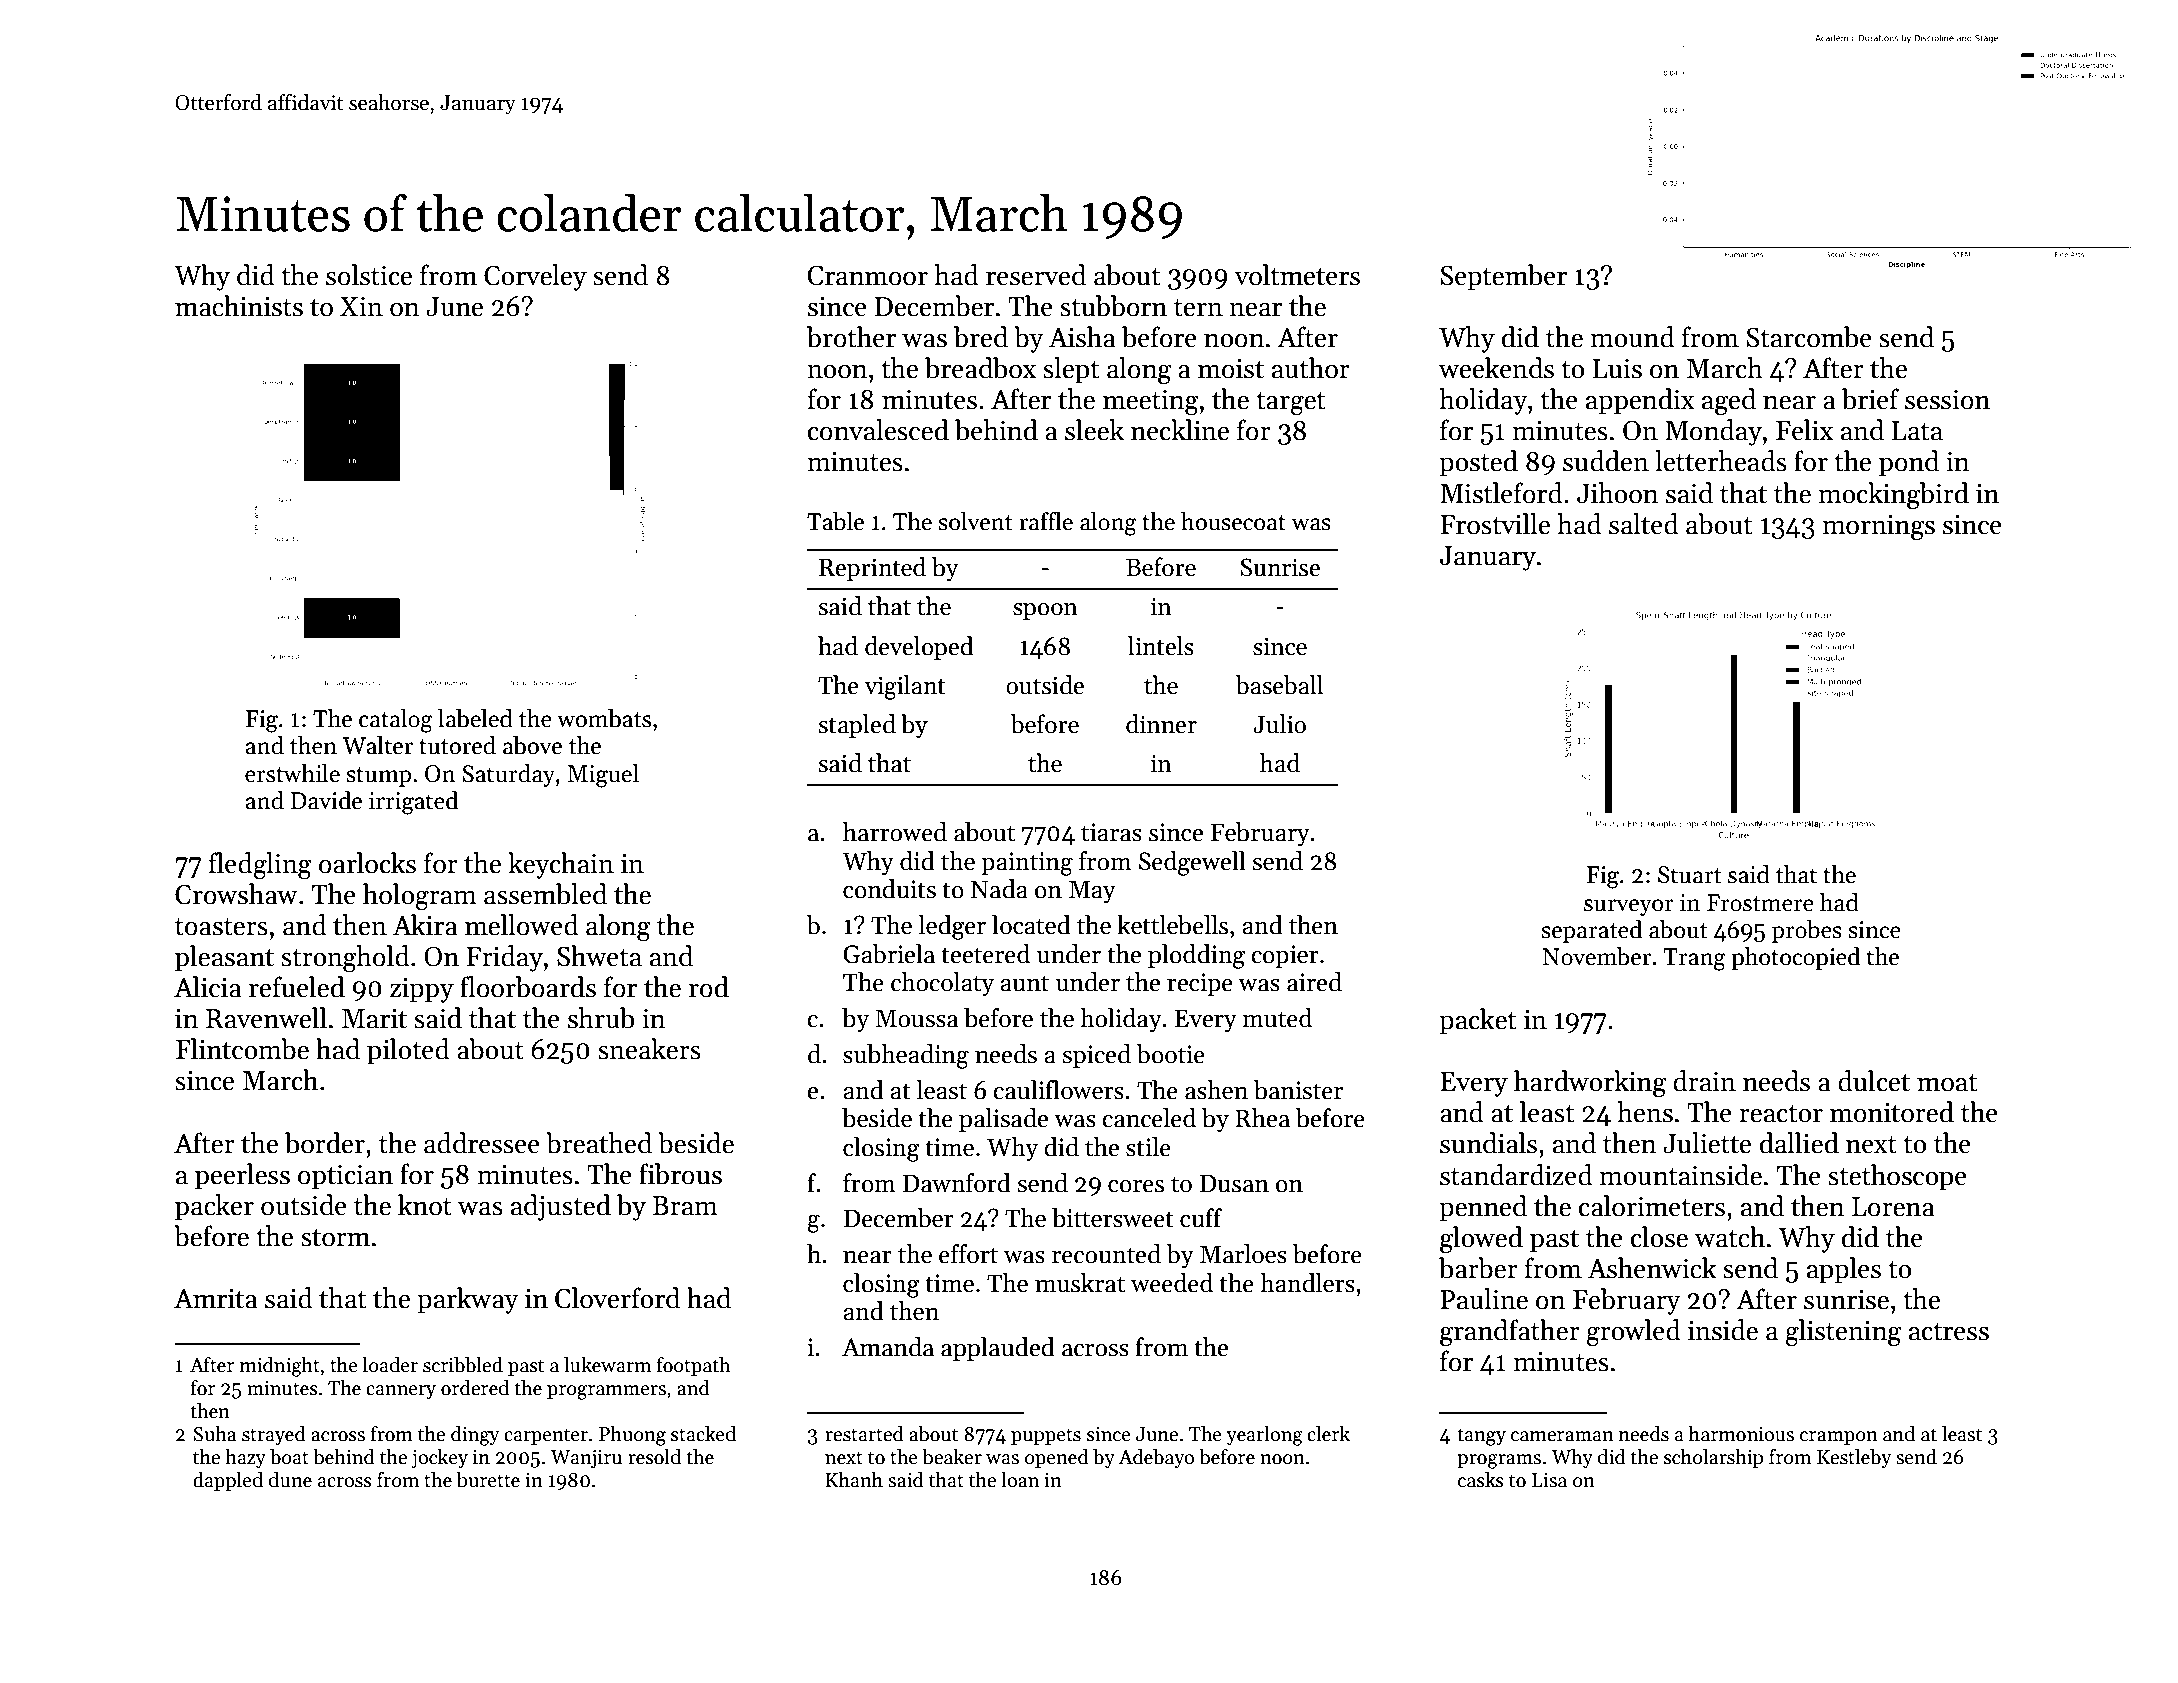 Image resolution: width=2178 pixels, height=1683 pixels. Describe the element at coordinates (369, 275) in the screenshot. I see `solstice` at that location.
